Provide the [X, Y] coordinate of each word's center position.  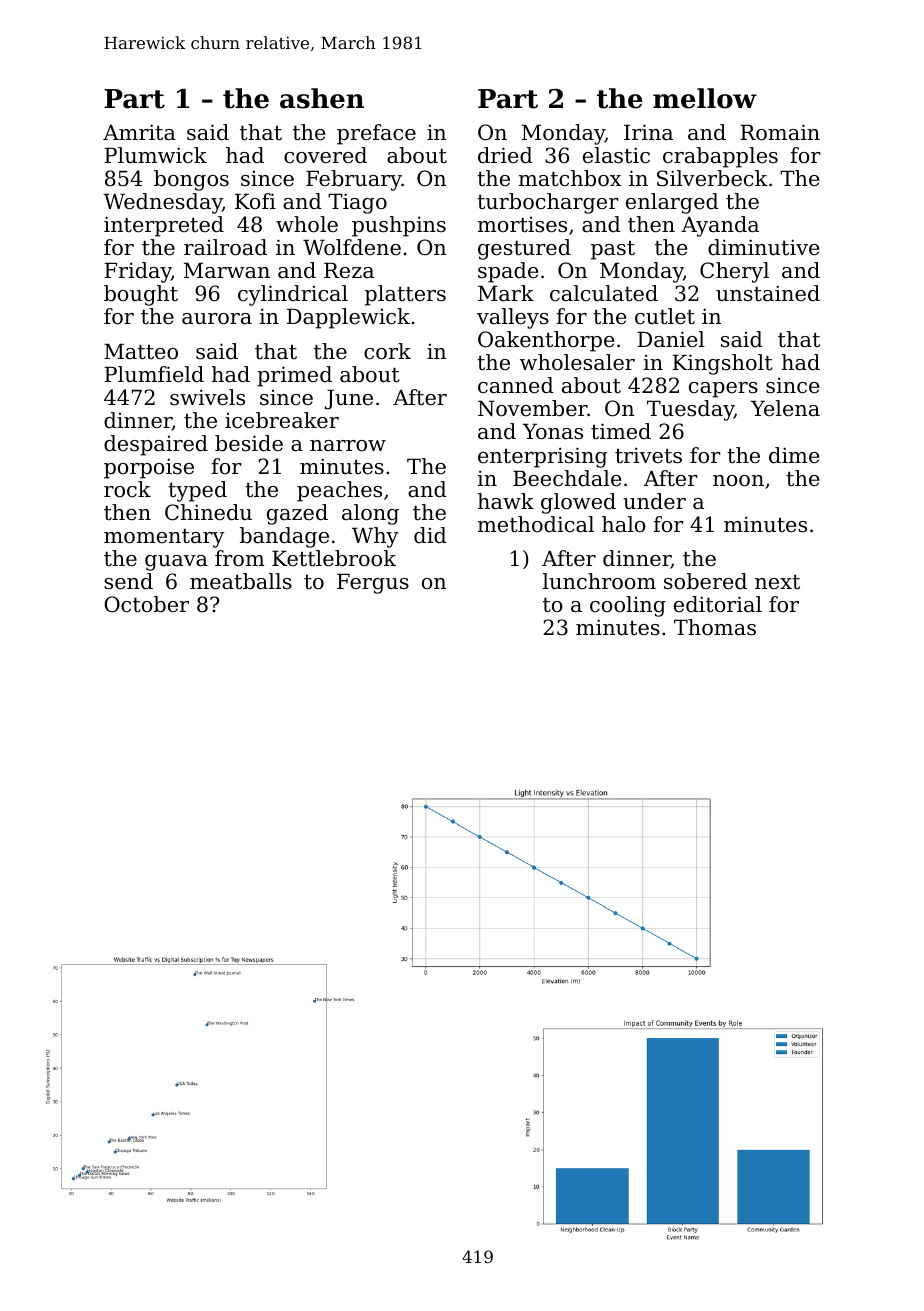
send [128, 581]
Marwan [227, 270]
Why [375, 537]
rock [127, 489]
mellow [705, 98]
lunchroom [599, 581]
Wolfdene [352, 247]
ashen [322, 98]
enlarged [672, 203]
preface [376, 134]
